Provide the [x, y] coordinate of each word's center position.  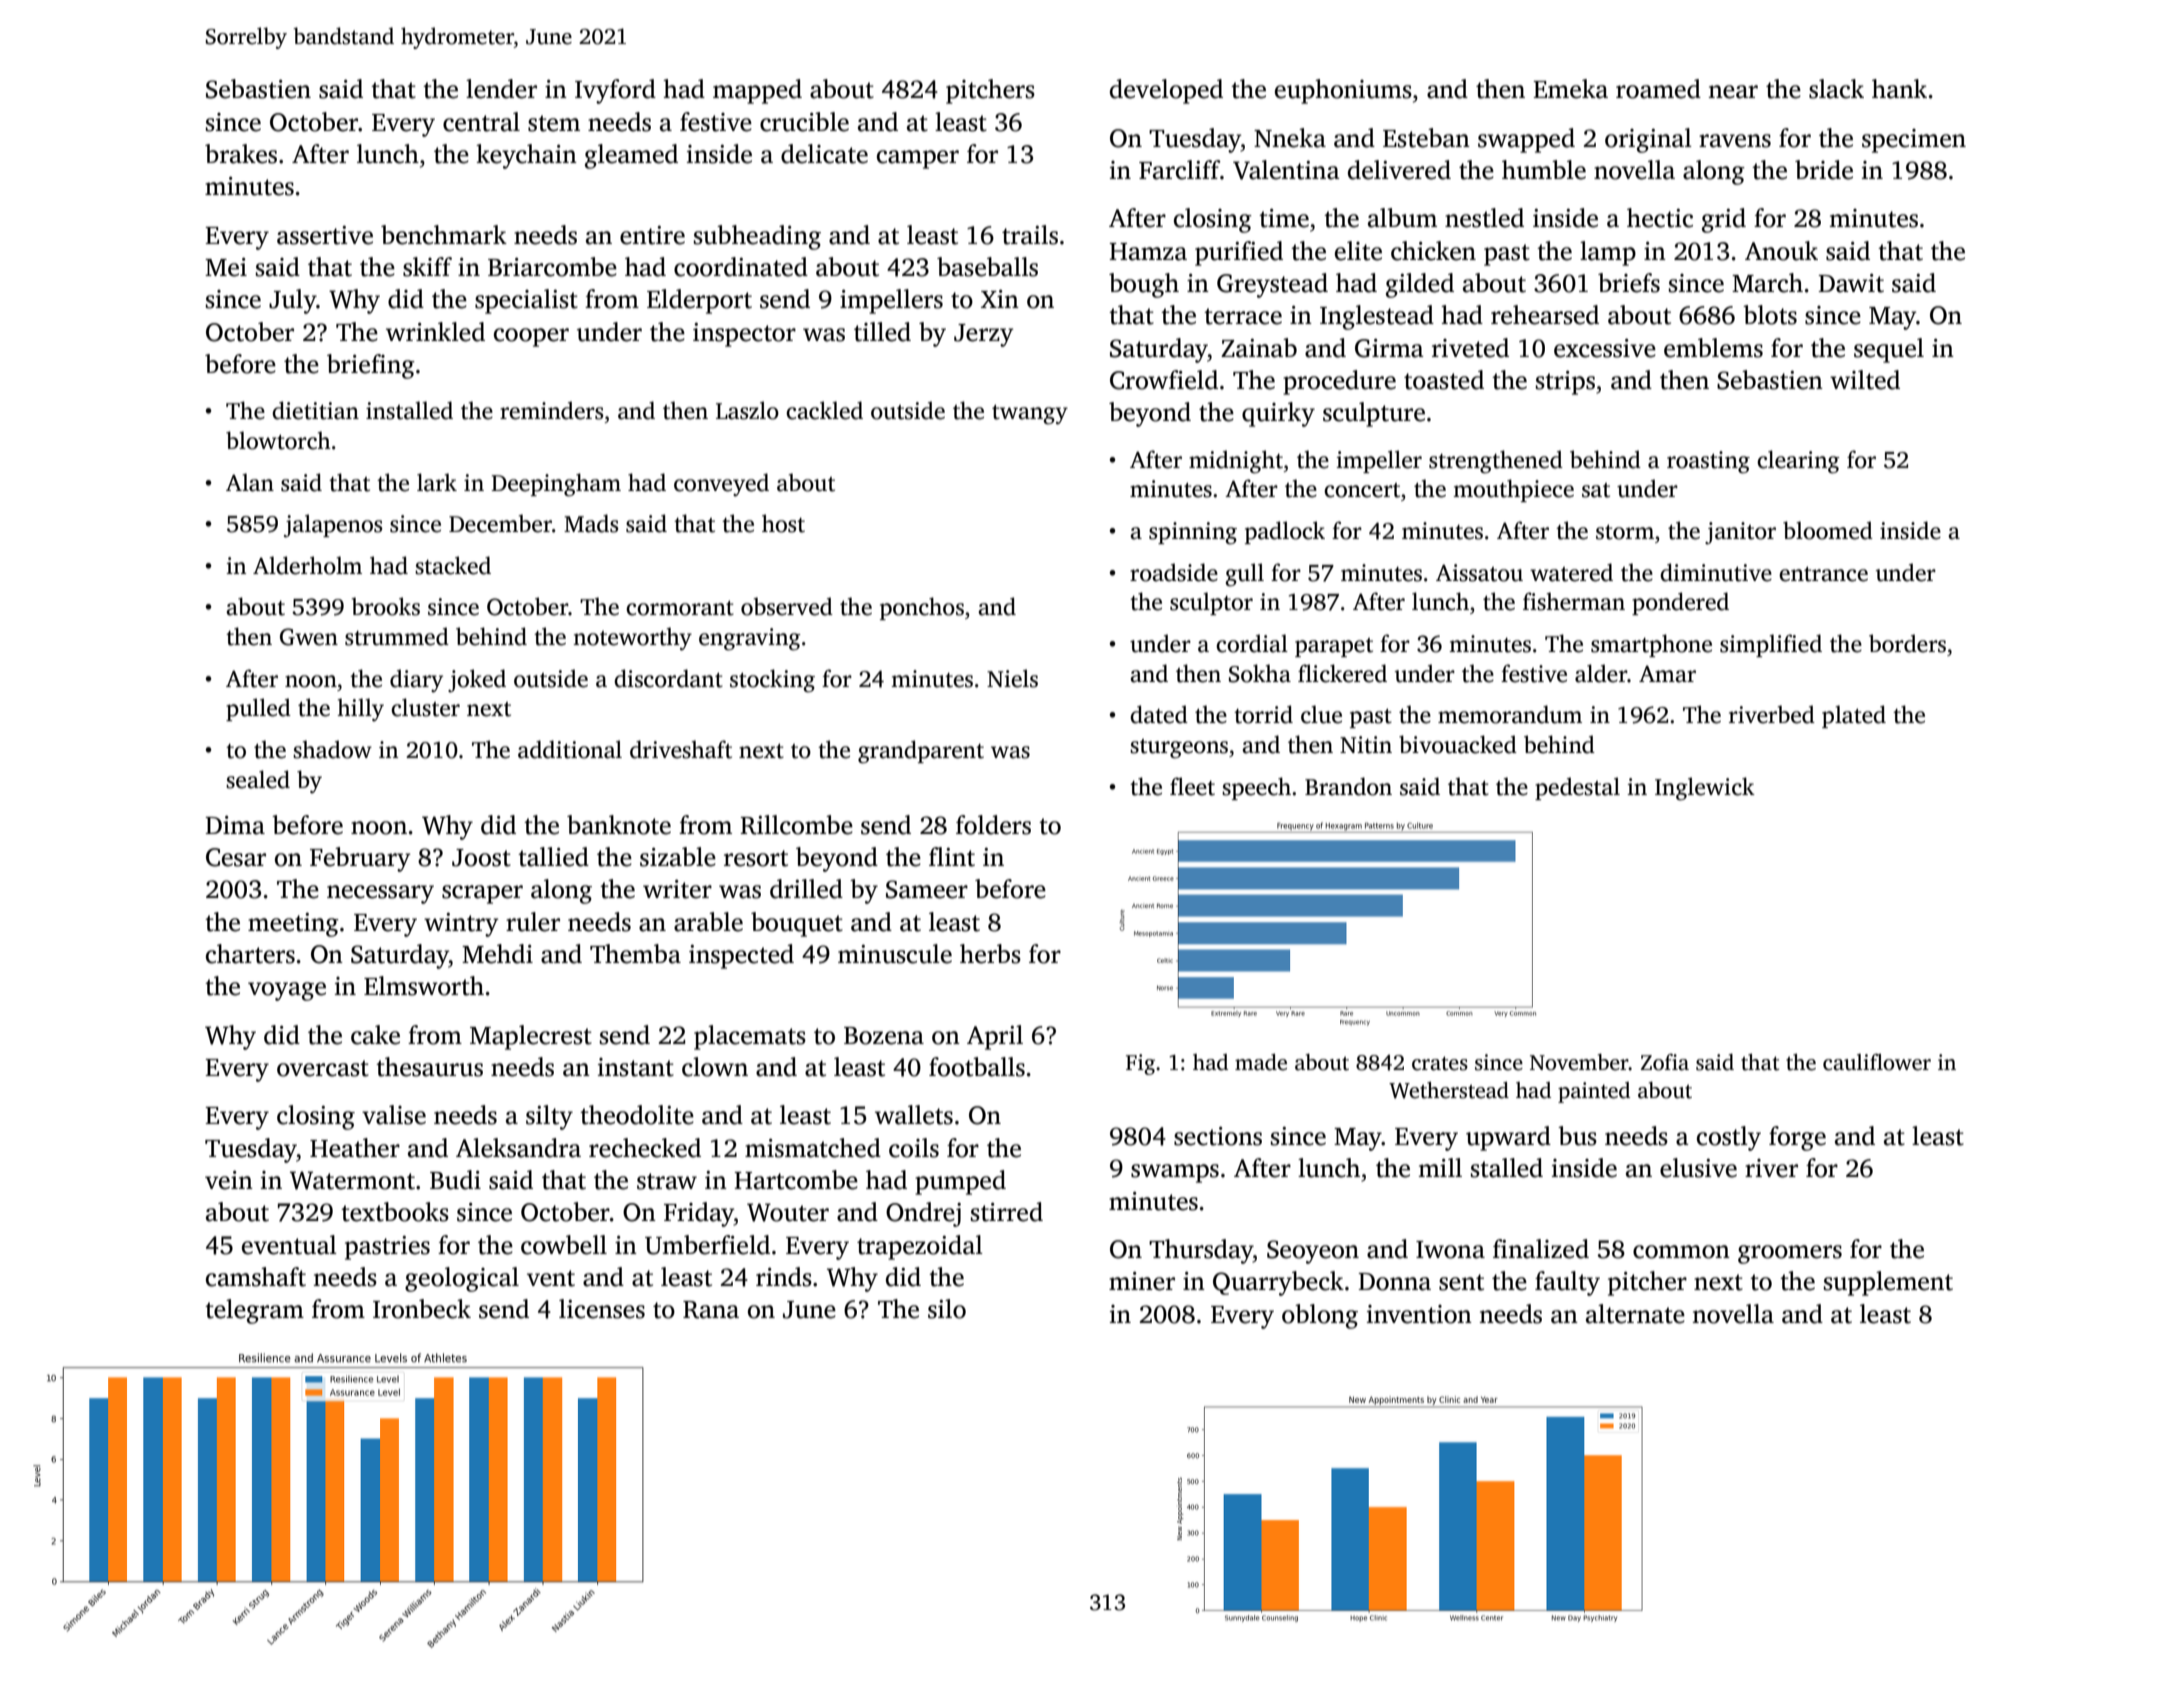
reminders [552, 410]
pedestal [1577, 788]
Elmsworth [424, 986]
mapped [757, 91]
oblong [1320, 1316]
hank [1899, 89]
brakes [241, 154]
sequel [1889, 350]
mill [1440, 1167]
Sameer [927, 889]
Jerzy [984, 335]
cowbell [564, 1245]
